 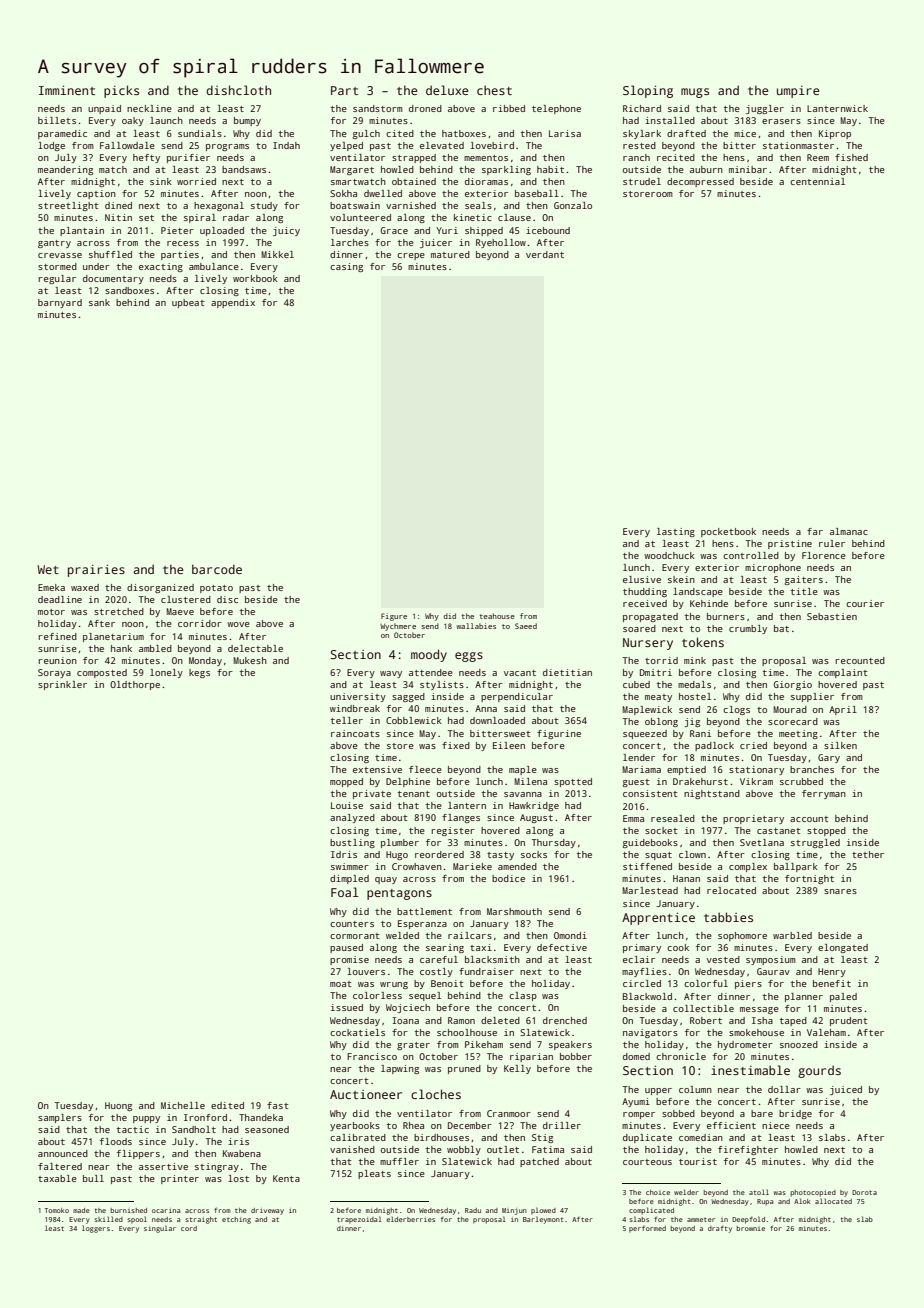 What do you see at coordinates (860, 660) in the document?
I see `recounted` at bounding box center [860, 660].
